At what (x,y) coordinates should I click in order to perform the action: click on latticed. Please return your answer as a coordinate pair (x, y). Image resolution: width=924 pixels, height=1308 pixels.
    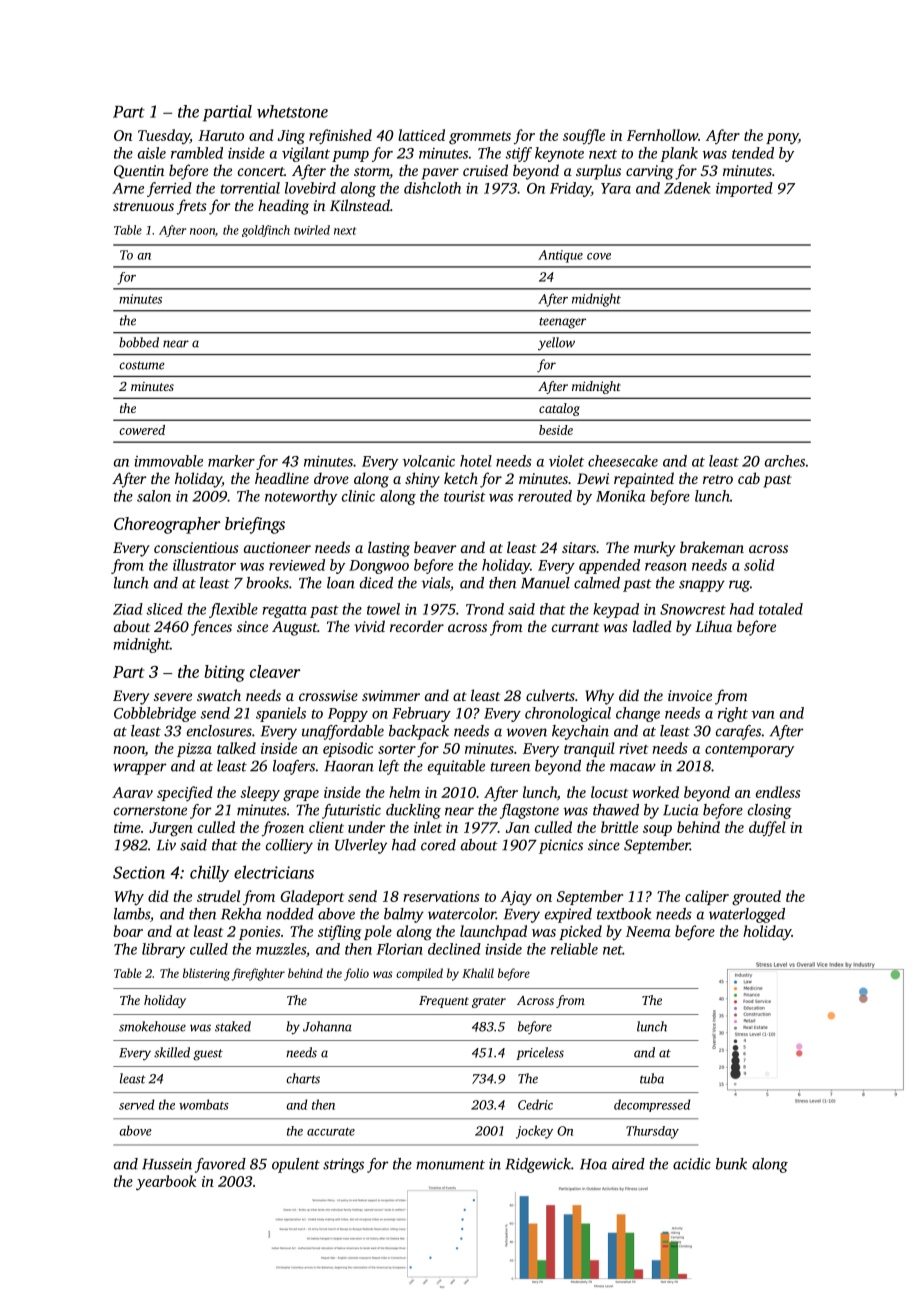
    Looking at the image, I should click on (421, 135).
